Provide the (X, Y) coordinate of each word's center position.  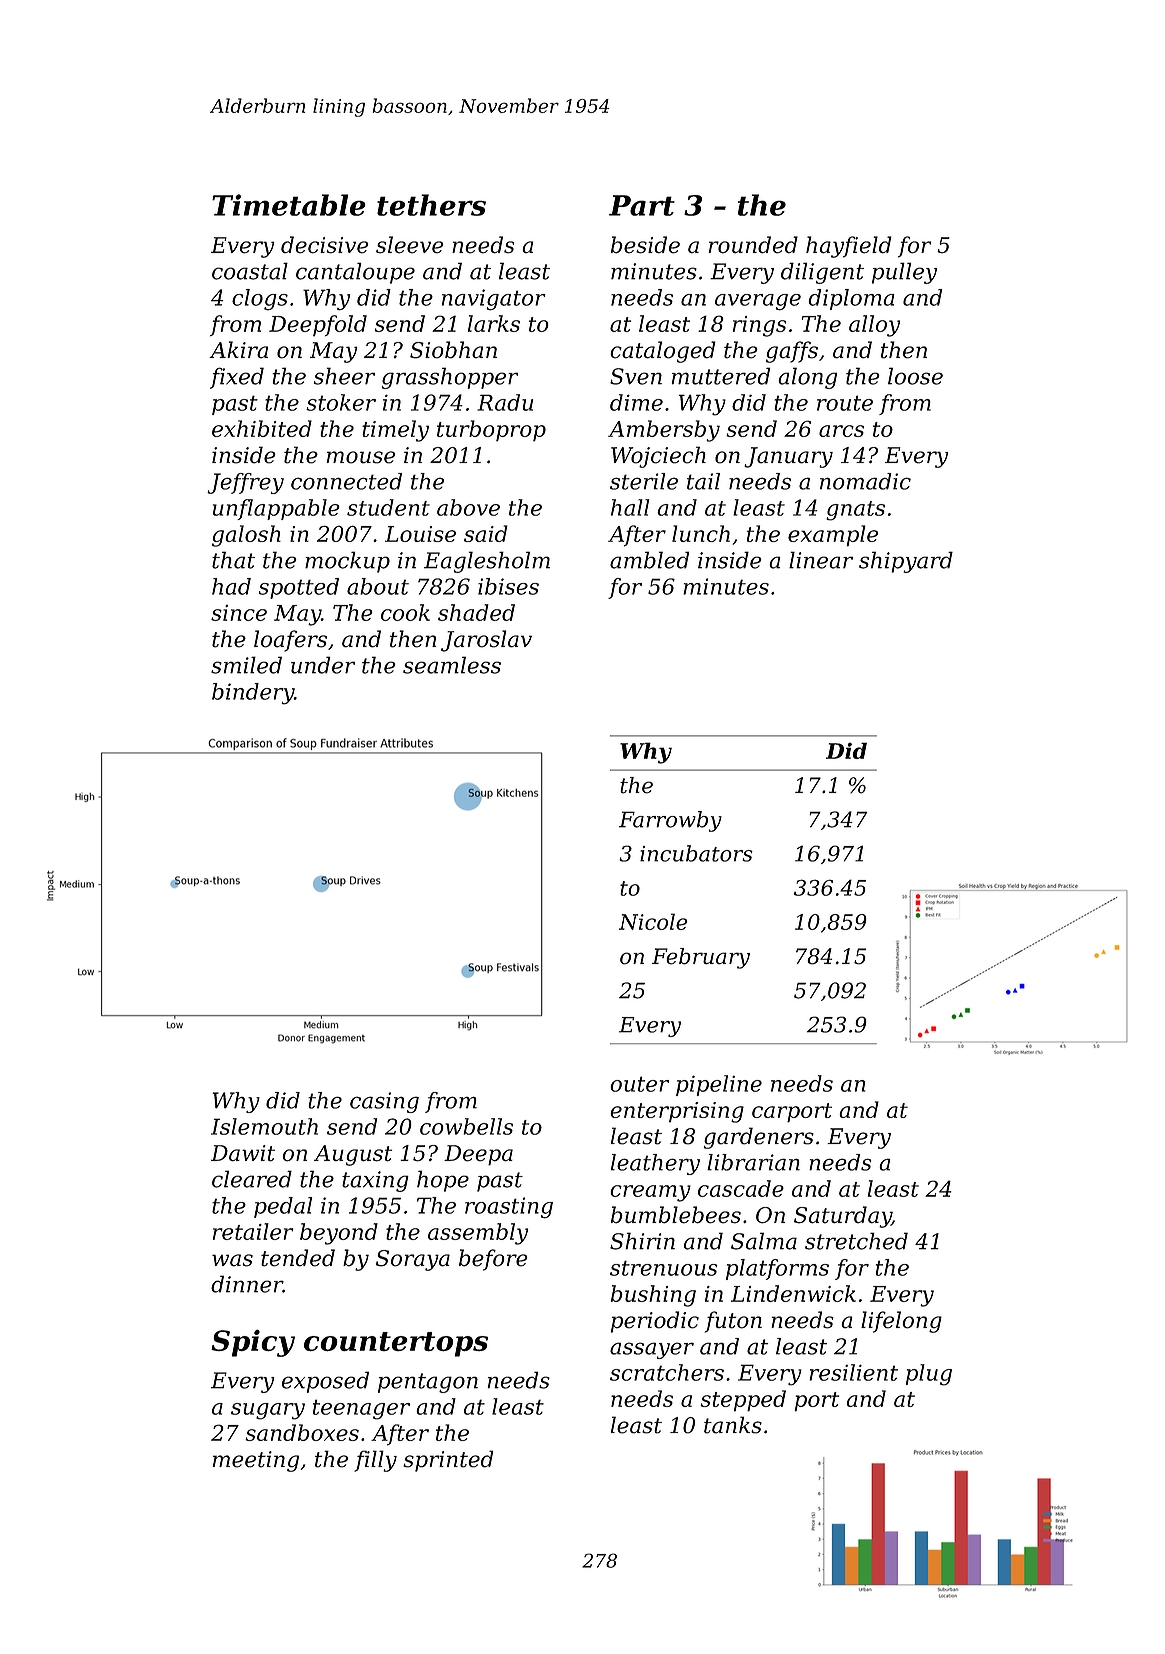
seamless (452, 665)
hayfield (849, 247)
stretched (856, 1241)
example (833, 536)
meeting (256, 1461)
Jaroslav (486, 641)
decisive (325, 245)
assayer (652, 1350)
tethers (431, 205)
